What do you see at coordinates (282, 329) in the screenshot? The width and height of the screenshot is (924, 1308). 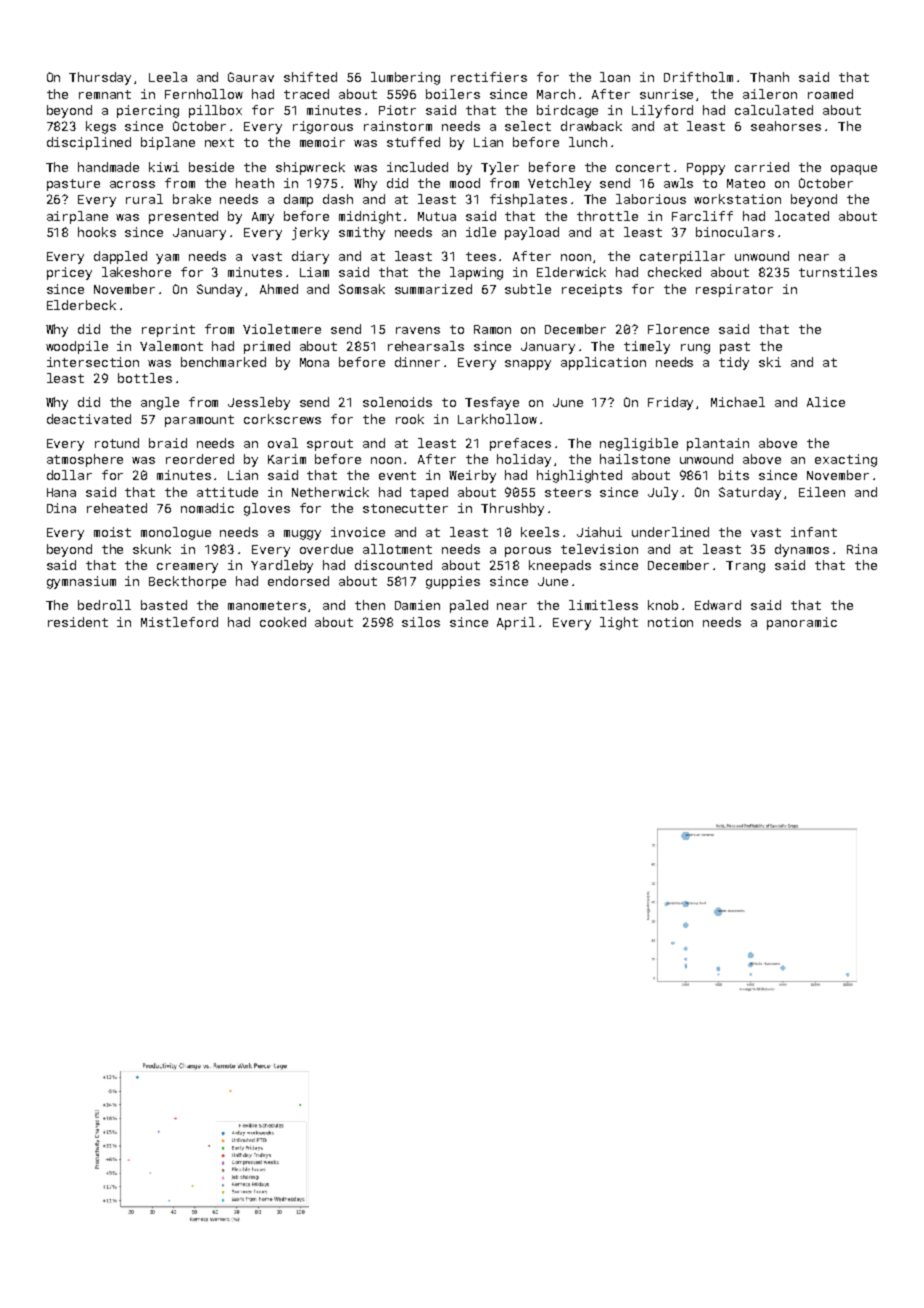 I see `Violetmere` at bounding box center [282, 329].
